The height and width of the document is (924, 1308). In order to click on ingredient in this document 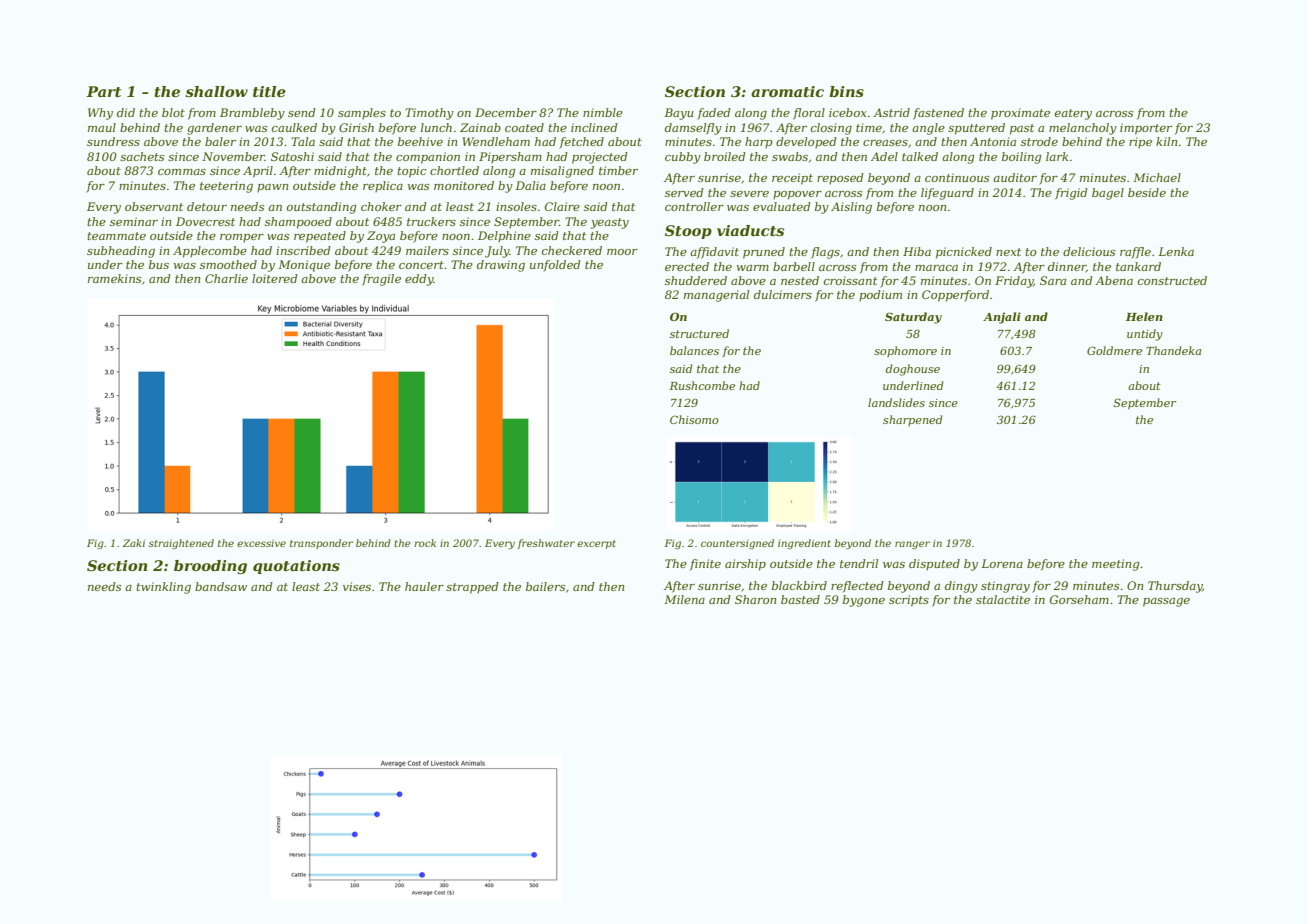, I will do `click(804, 544)`.
